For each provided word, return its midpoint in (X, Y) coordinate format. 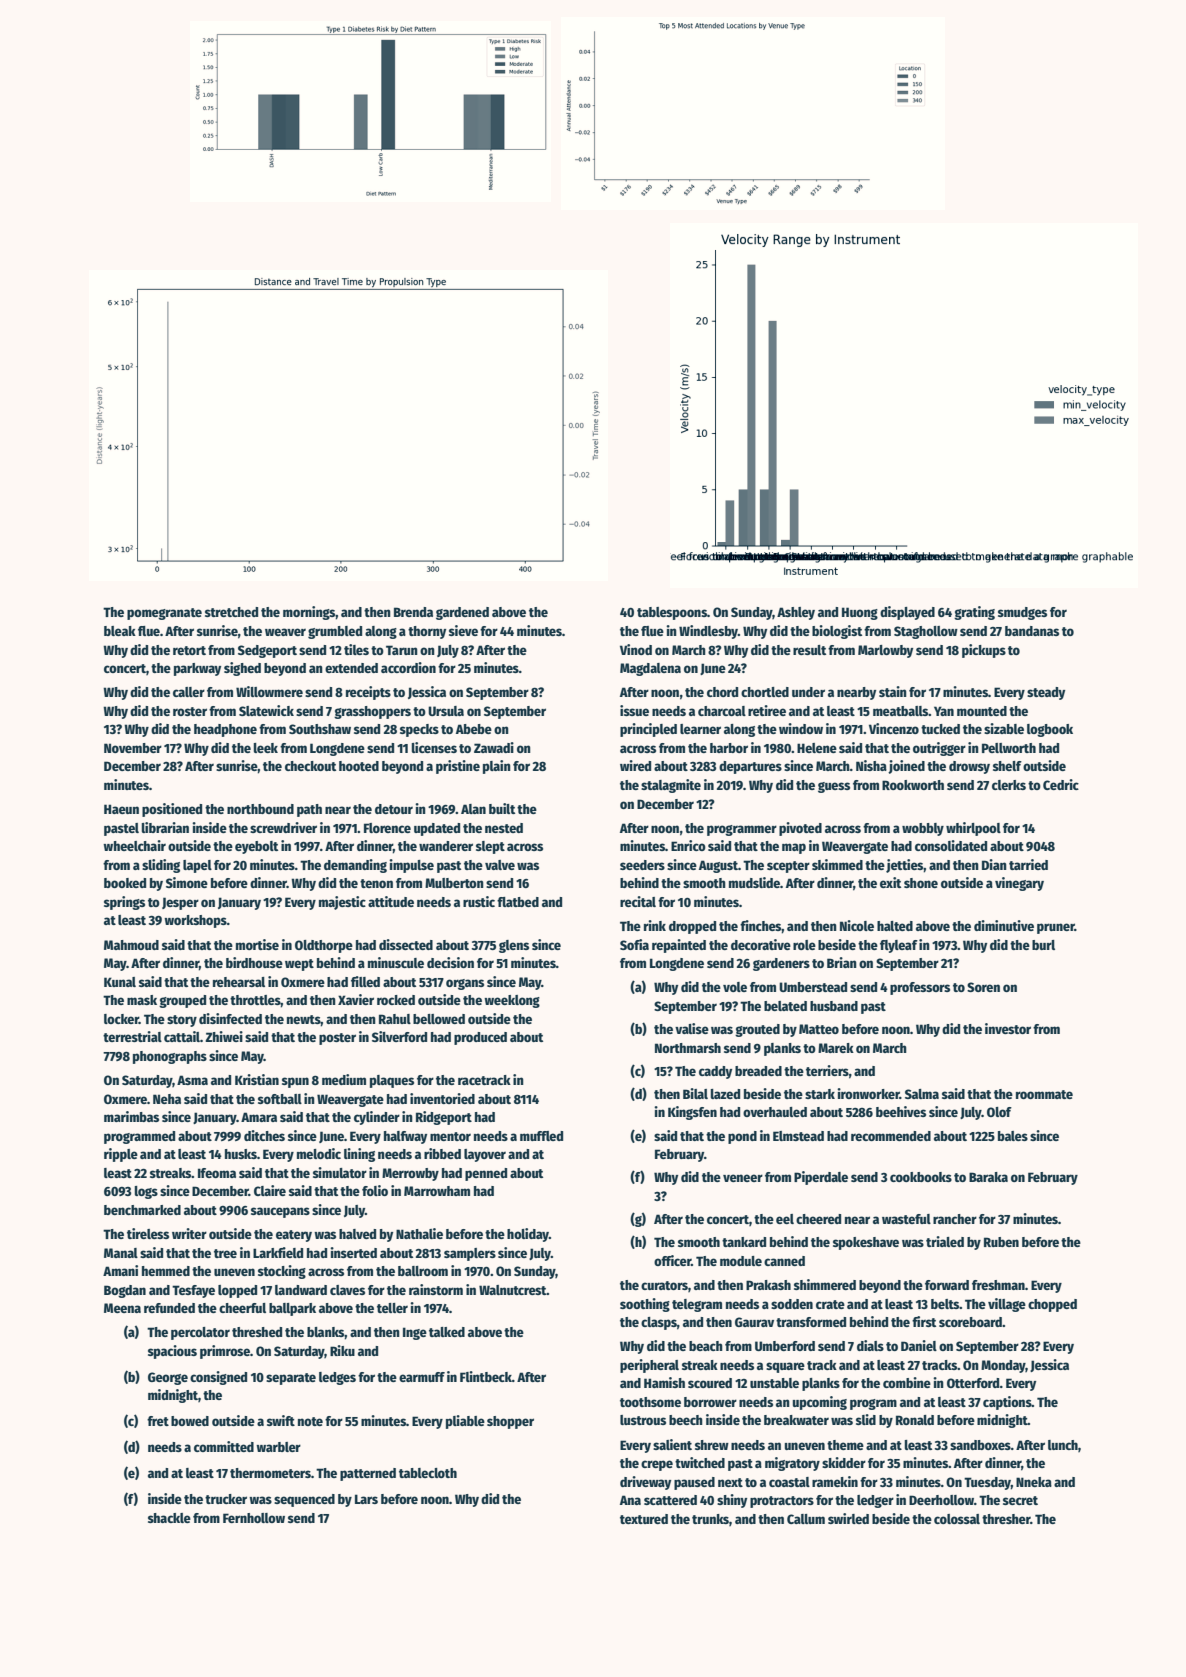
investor (1008, 1028)
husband (834, 1006)
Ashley (796, 613)
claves (347, 1290)
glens (514, 946)
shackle (169, 1518)
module (741, 1261)
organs (465, 984)
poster (337, 1039)
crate (830, 1304)
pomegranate (164, 614)
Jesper (180, 903)
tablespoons (672, 613)
